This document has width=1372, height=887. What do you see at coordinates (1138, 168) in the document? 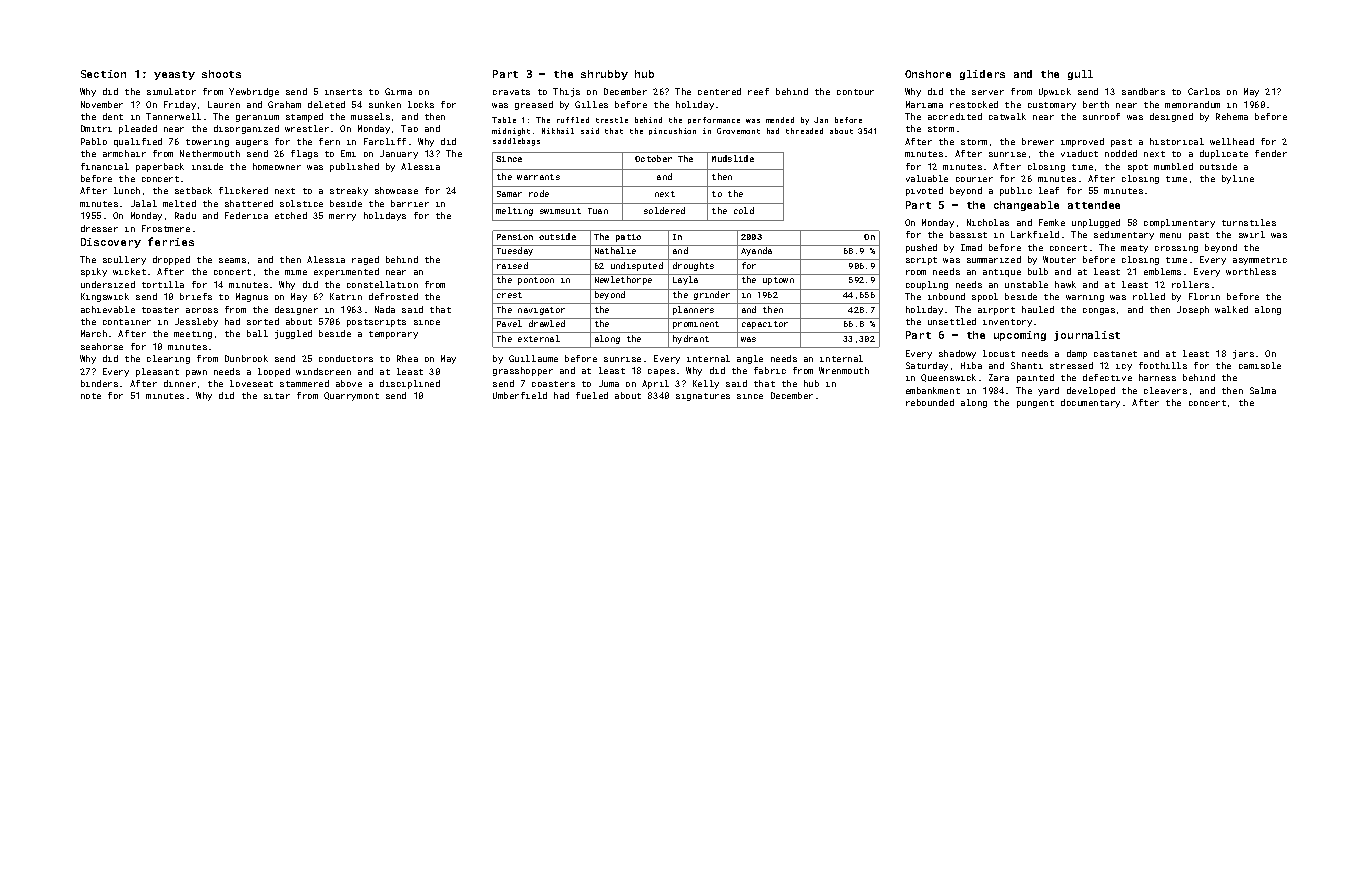
I see `spot` at bounding box center [1138, 168].
